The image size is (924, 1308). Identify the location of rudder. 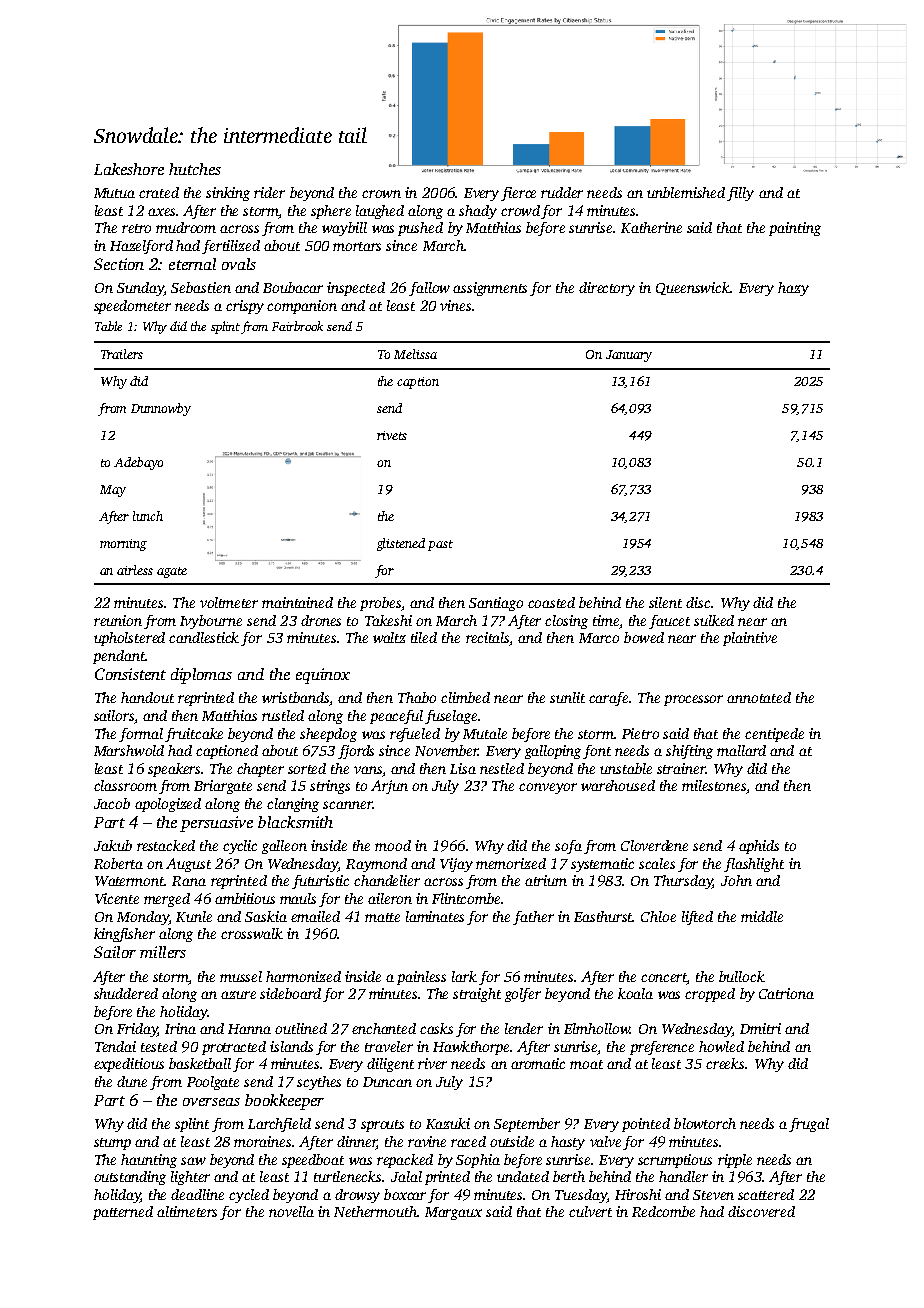
(562, 192).
